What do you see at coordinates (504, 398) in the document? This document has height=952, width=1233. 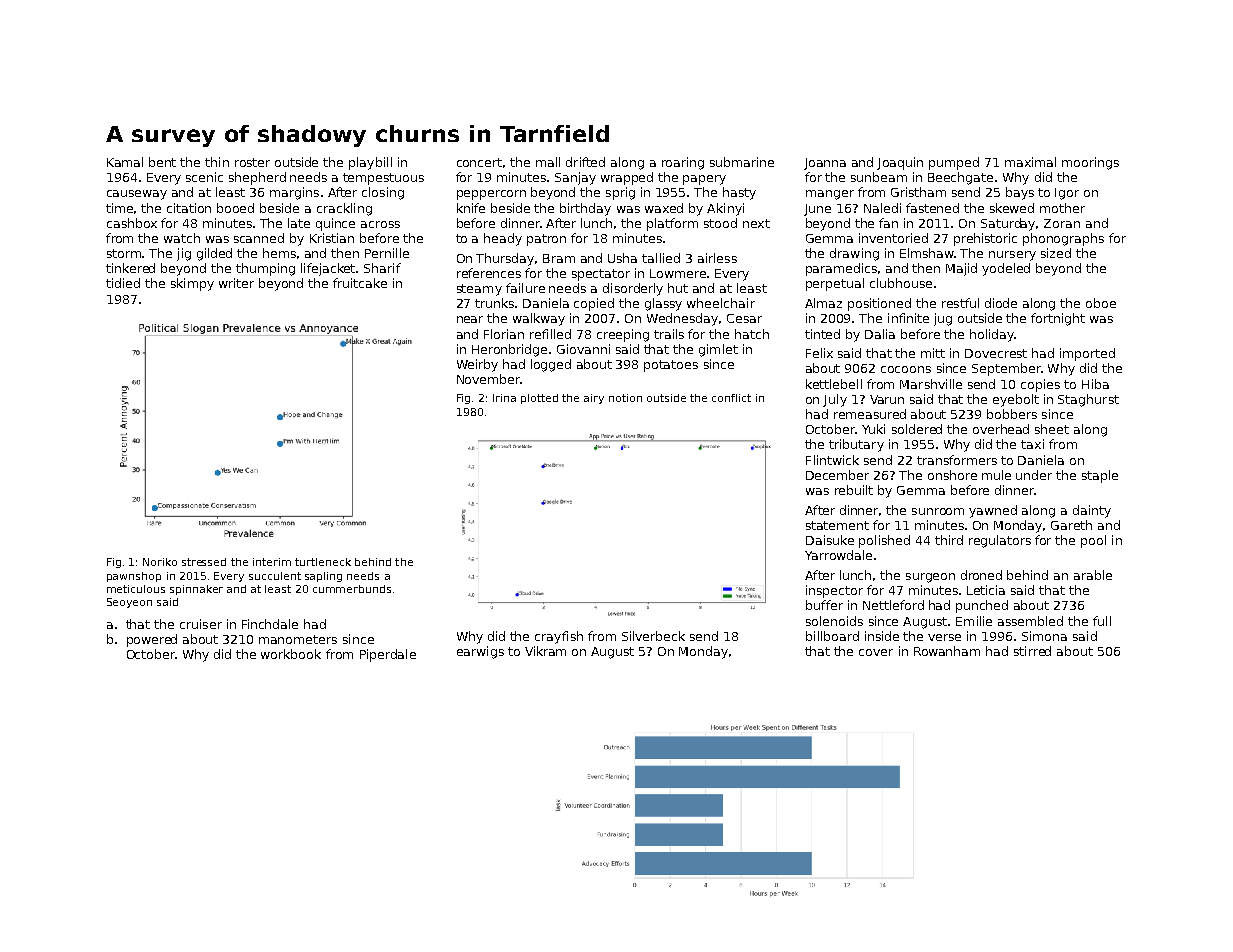 I see `Irina` at bounding box center [504, 398].
